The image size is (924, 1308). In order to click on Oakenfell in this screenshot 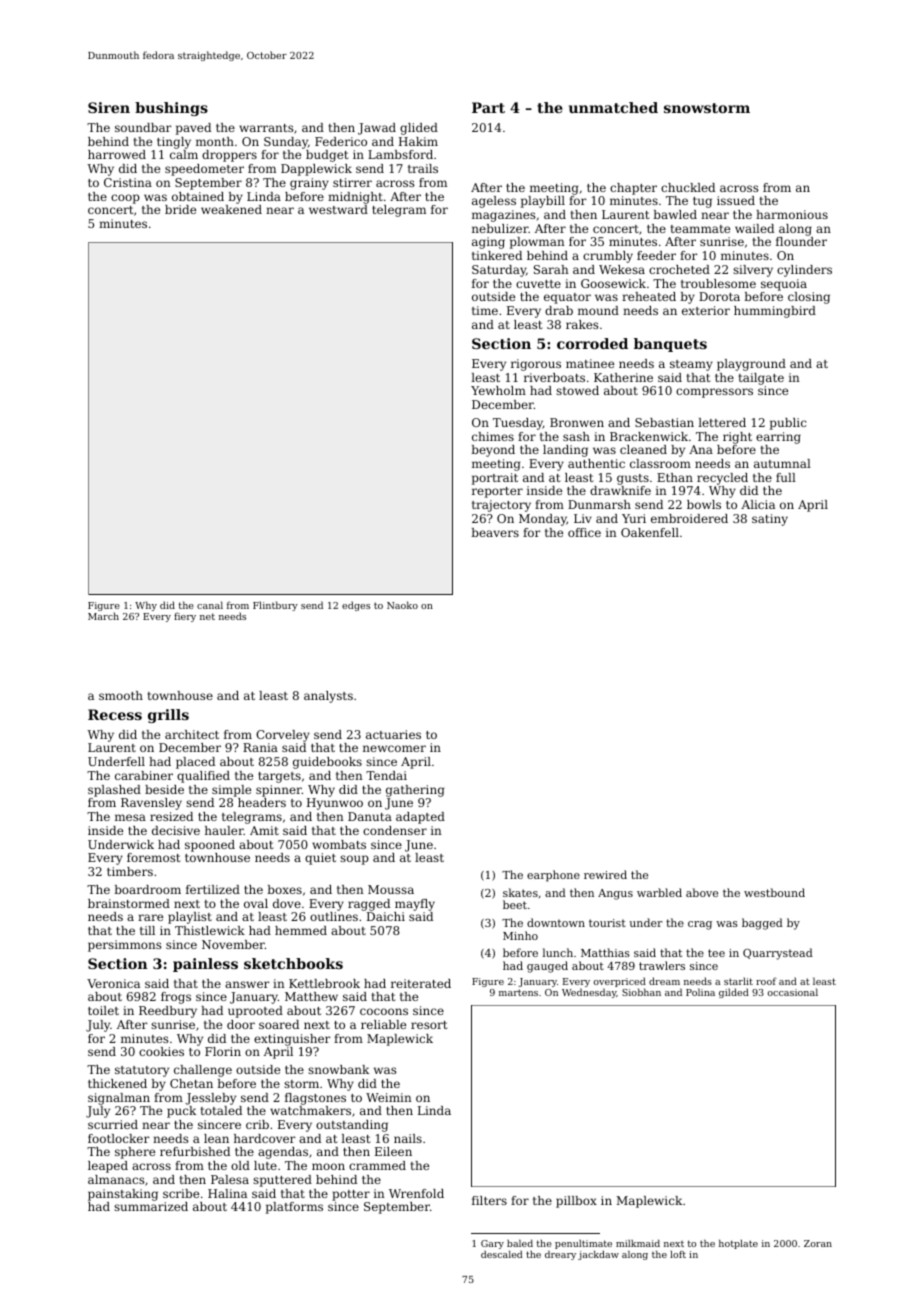, I will do `click(650, 532)`.
